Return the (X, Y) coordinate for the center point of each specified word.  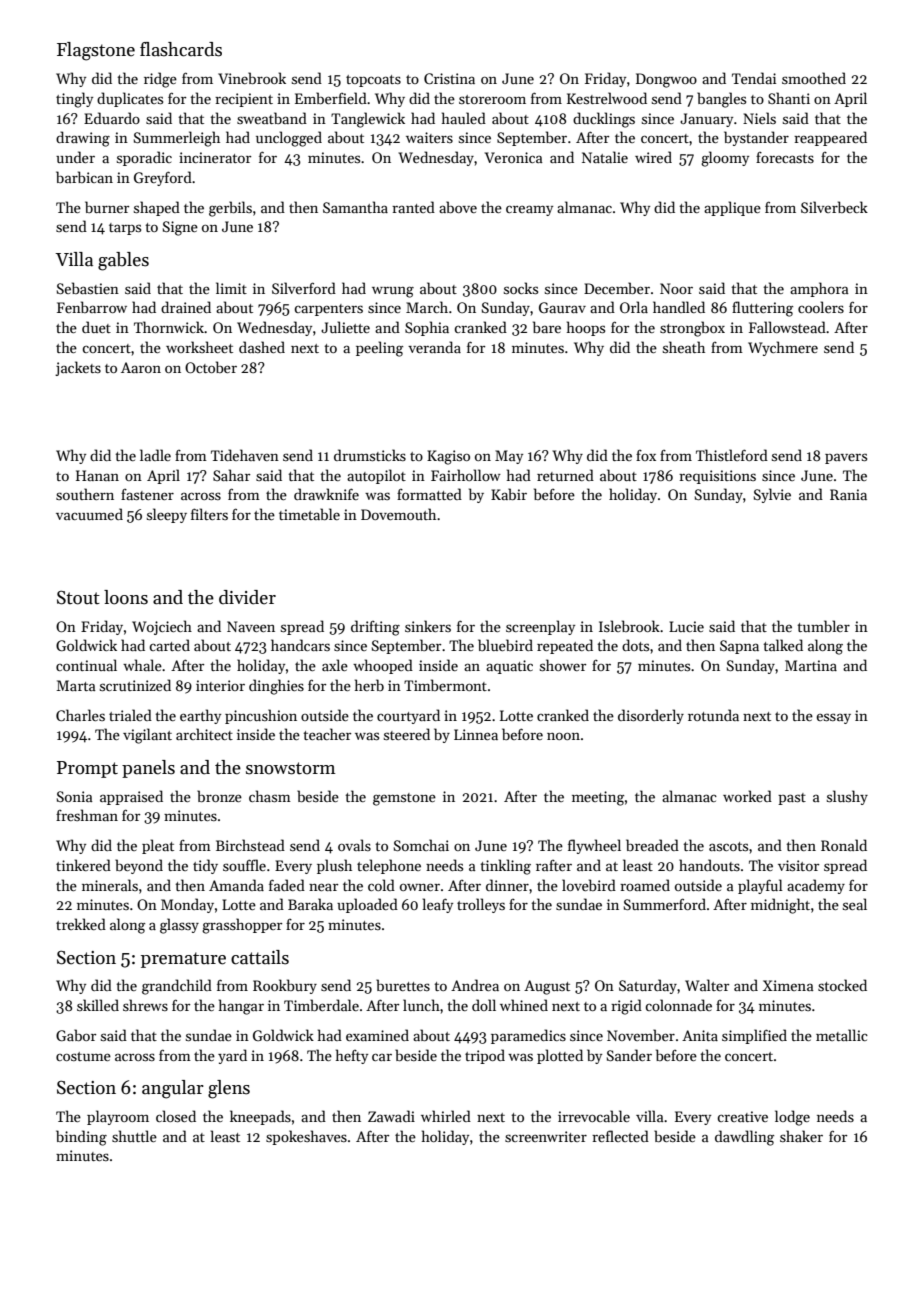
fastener (147, 494)
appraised (131, 797)
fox (646, 455)
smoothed (814, 78)
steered (407, 734)
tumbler (823, 626)
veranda (434, 347)
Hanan (97, 475)
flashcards (181, 49)
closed (176, 1116)
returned (565, 475)
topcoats (373, 81)
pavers (846, 458)
